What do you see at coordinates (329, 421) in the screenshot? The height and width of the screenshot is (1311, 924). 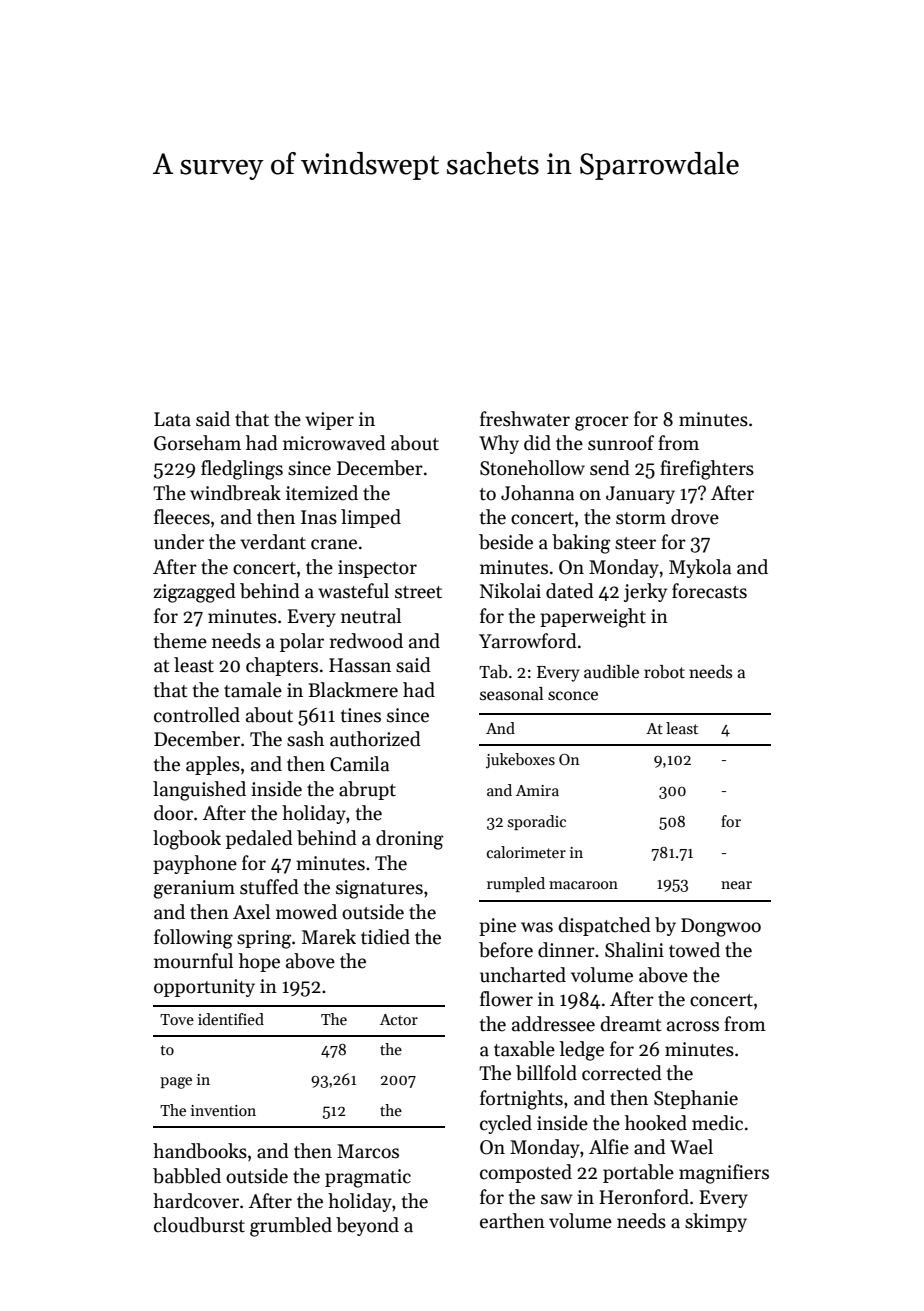 I see `wiper` at bounding box center [329, 421].
